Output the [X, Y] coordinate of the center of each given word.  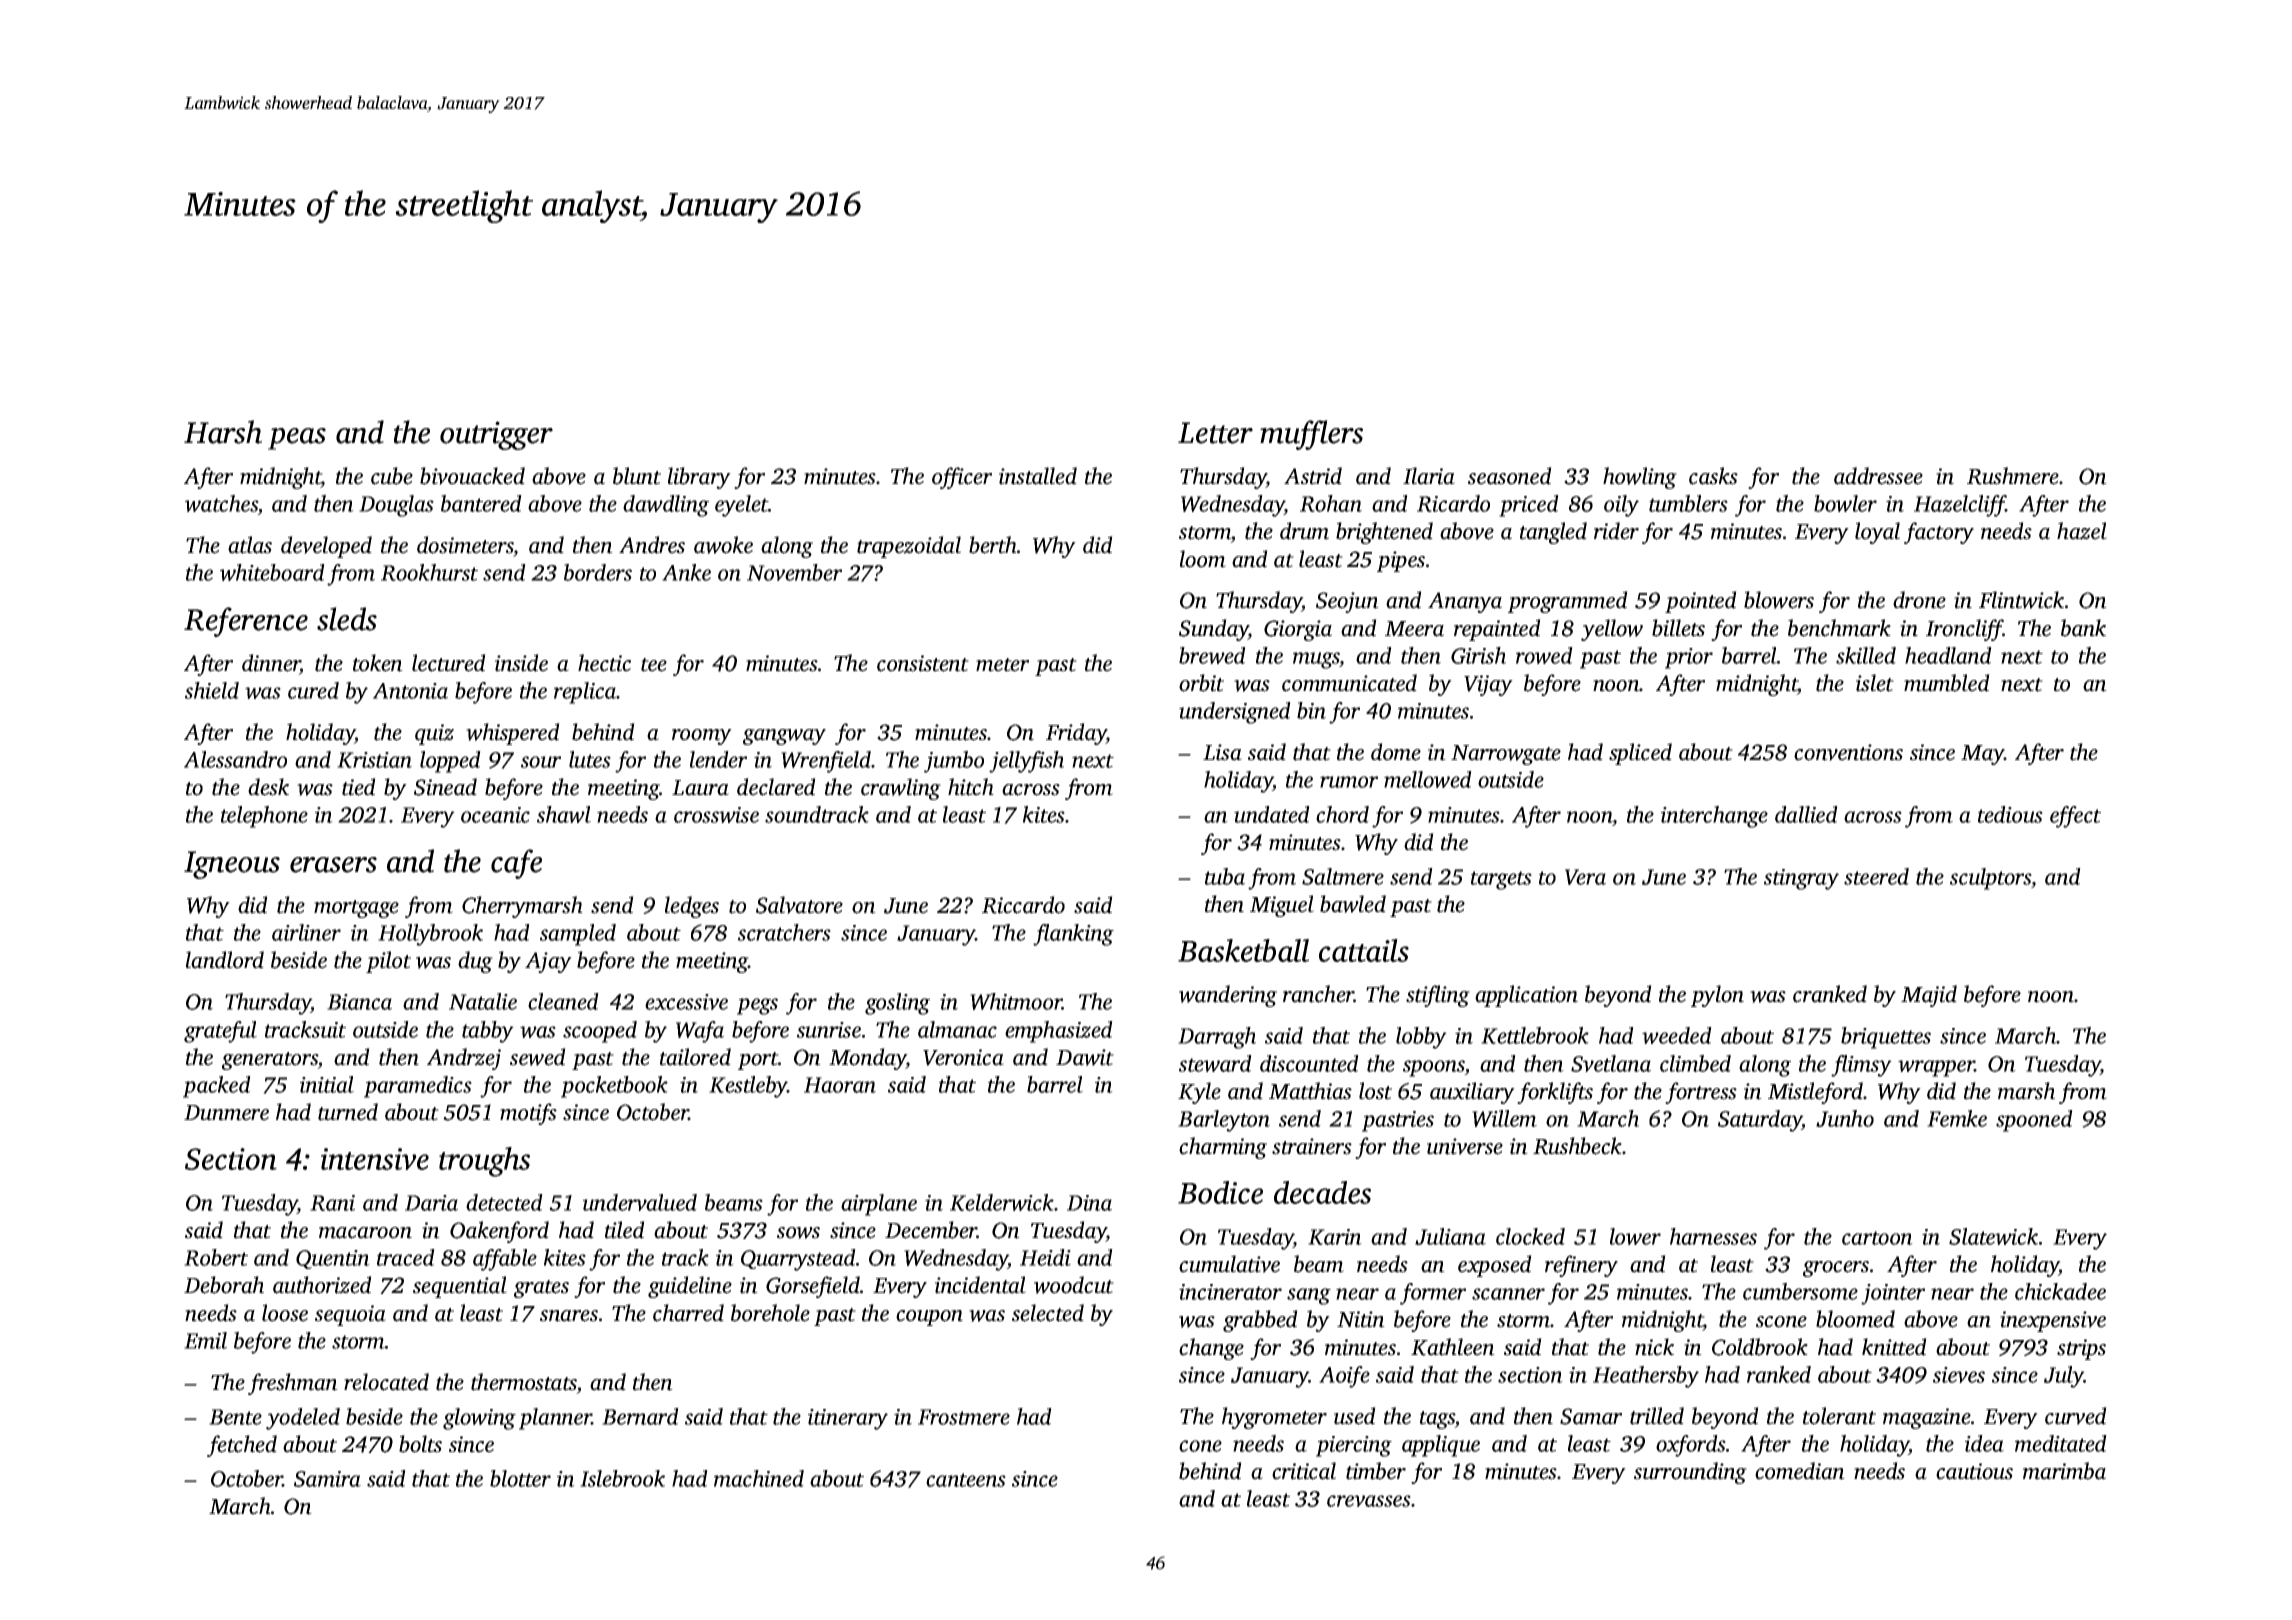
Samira [327, 1479]
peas [297, 439]
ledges [692, 907]
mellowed [1428, 779]
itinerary [848, 1419]
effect [2075, 817]
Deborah [224, 1285]
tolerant [1839, 1416]
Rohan [1331, 503]
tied [359, 787]
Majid [1929, 996]
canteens [966, 1480]
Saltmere [1343, 876]
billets [1678, 628]
